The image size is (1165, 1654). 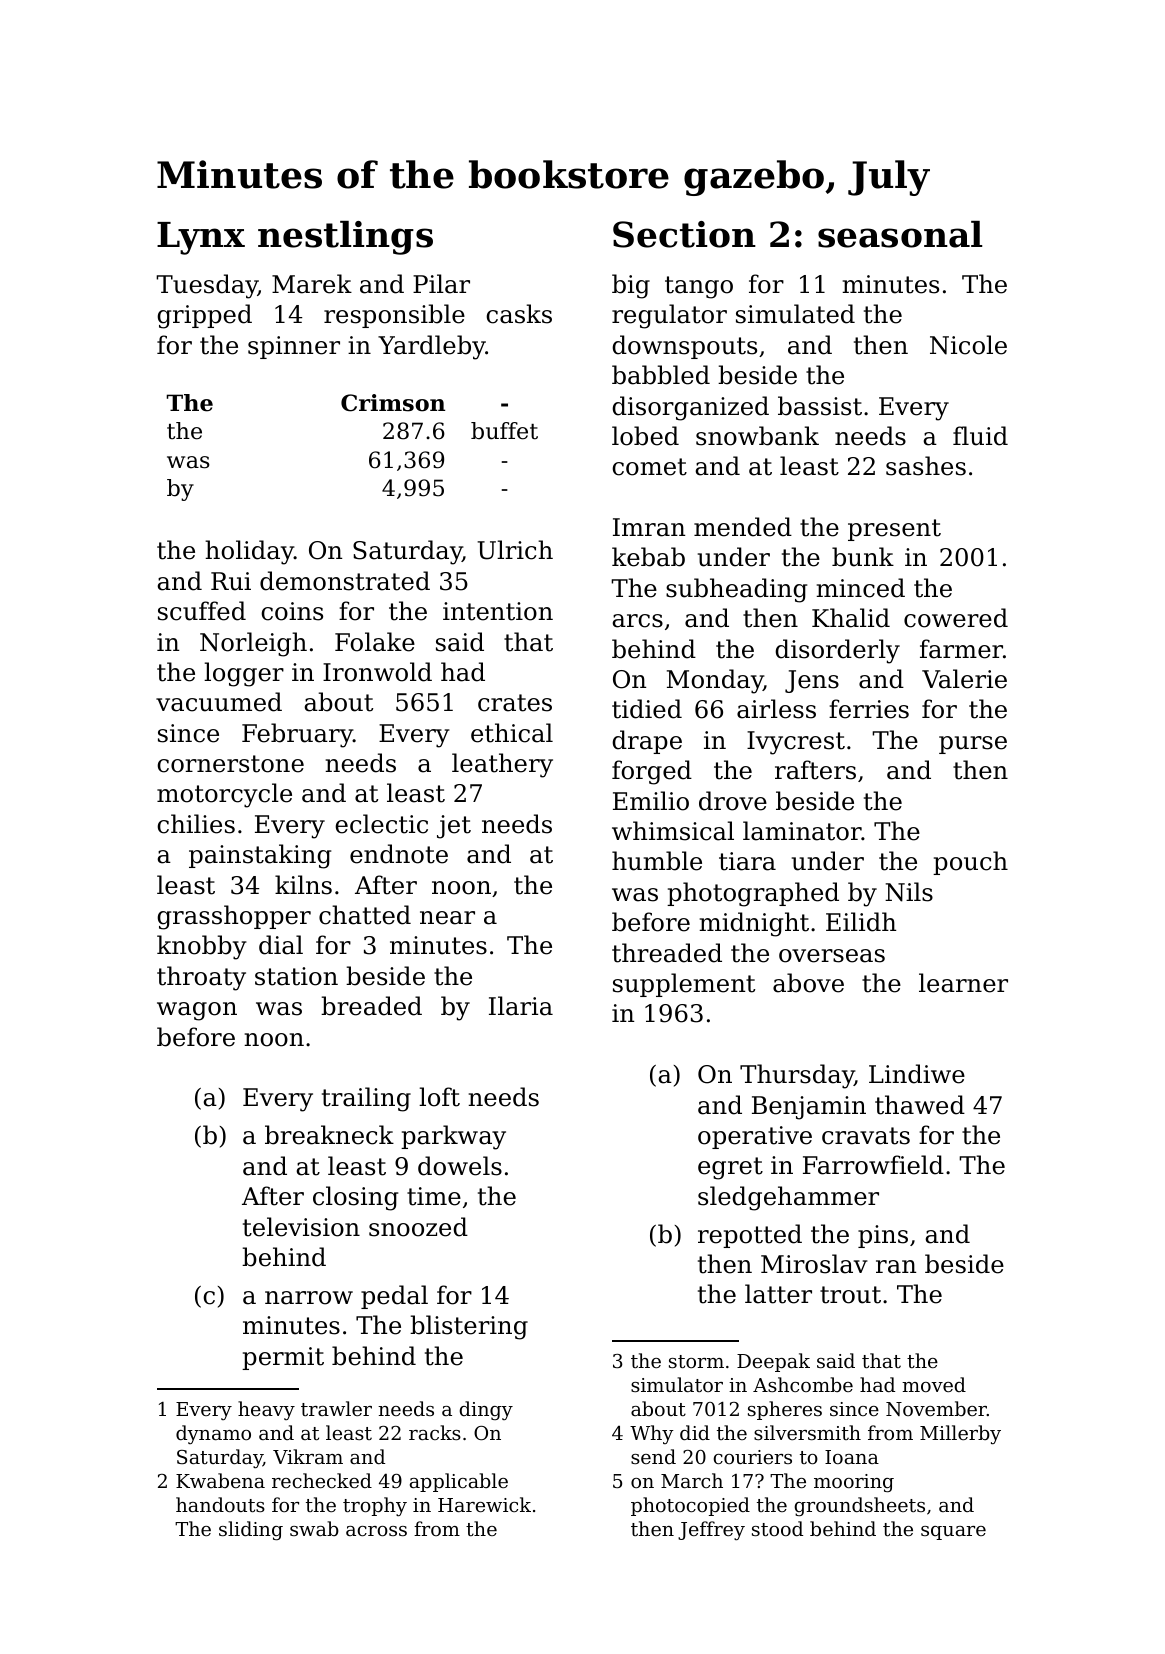 I want to click on swab, so click(x=314, y=1528).
